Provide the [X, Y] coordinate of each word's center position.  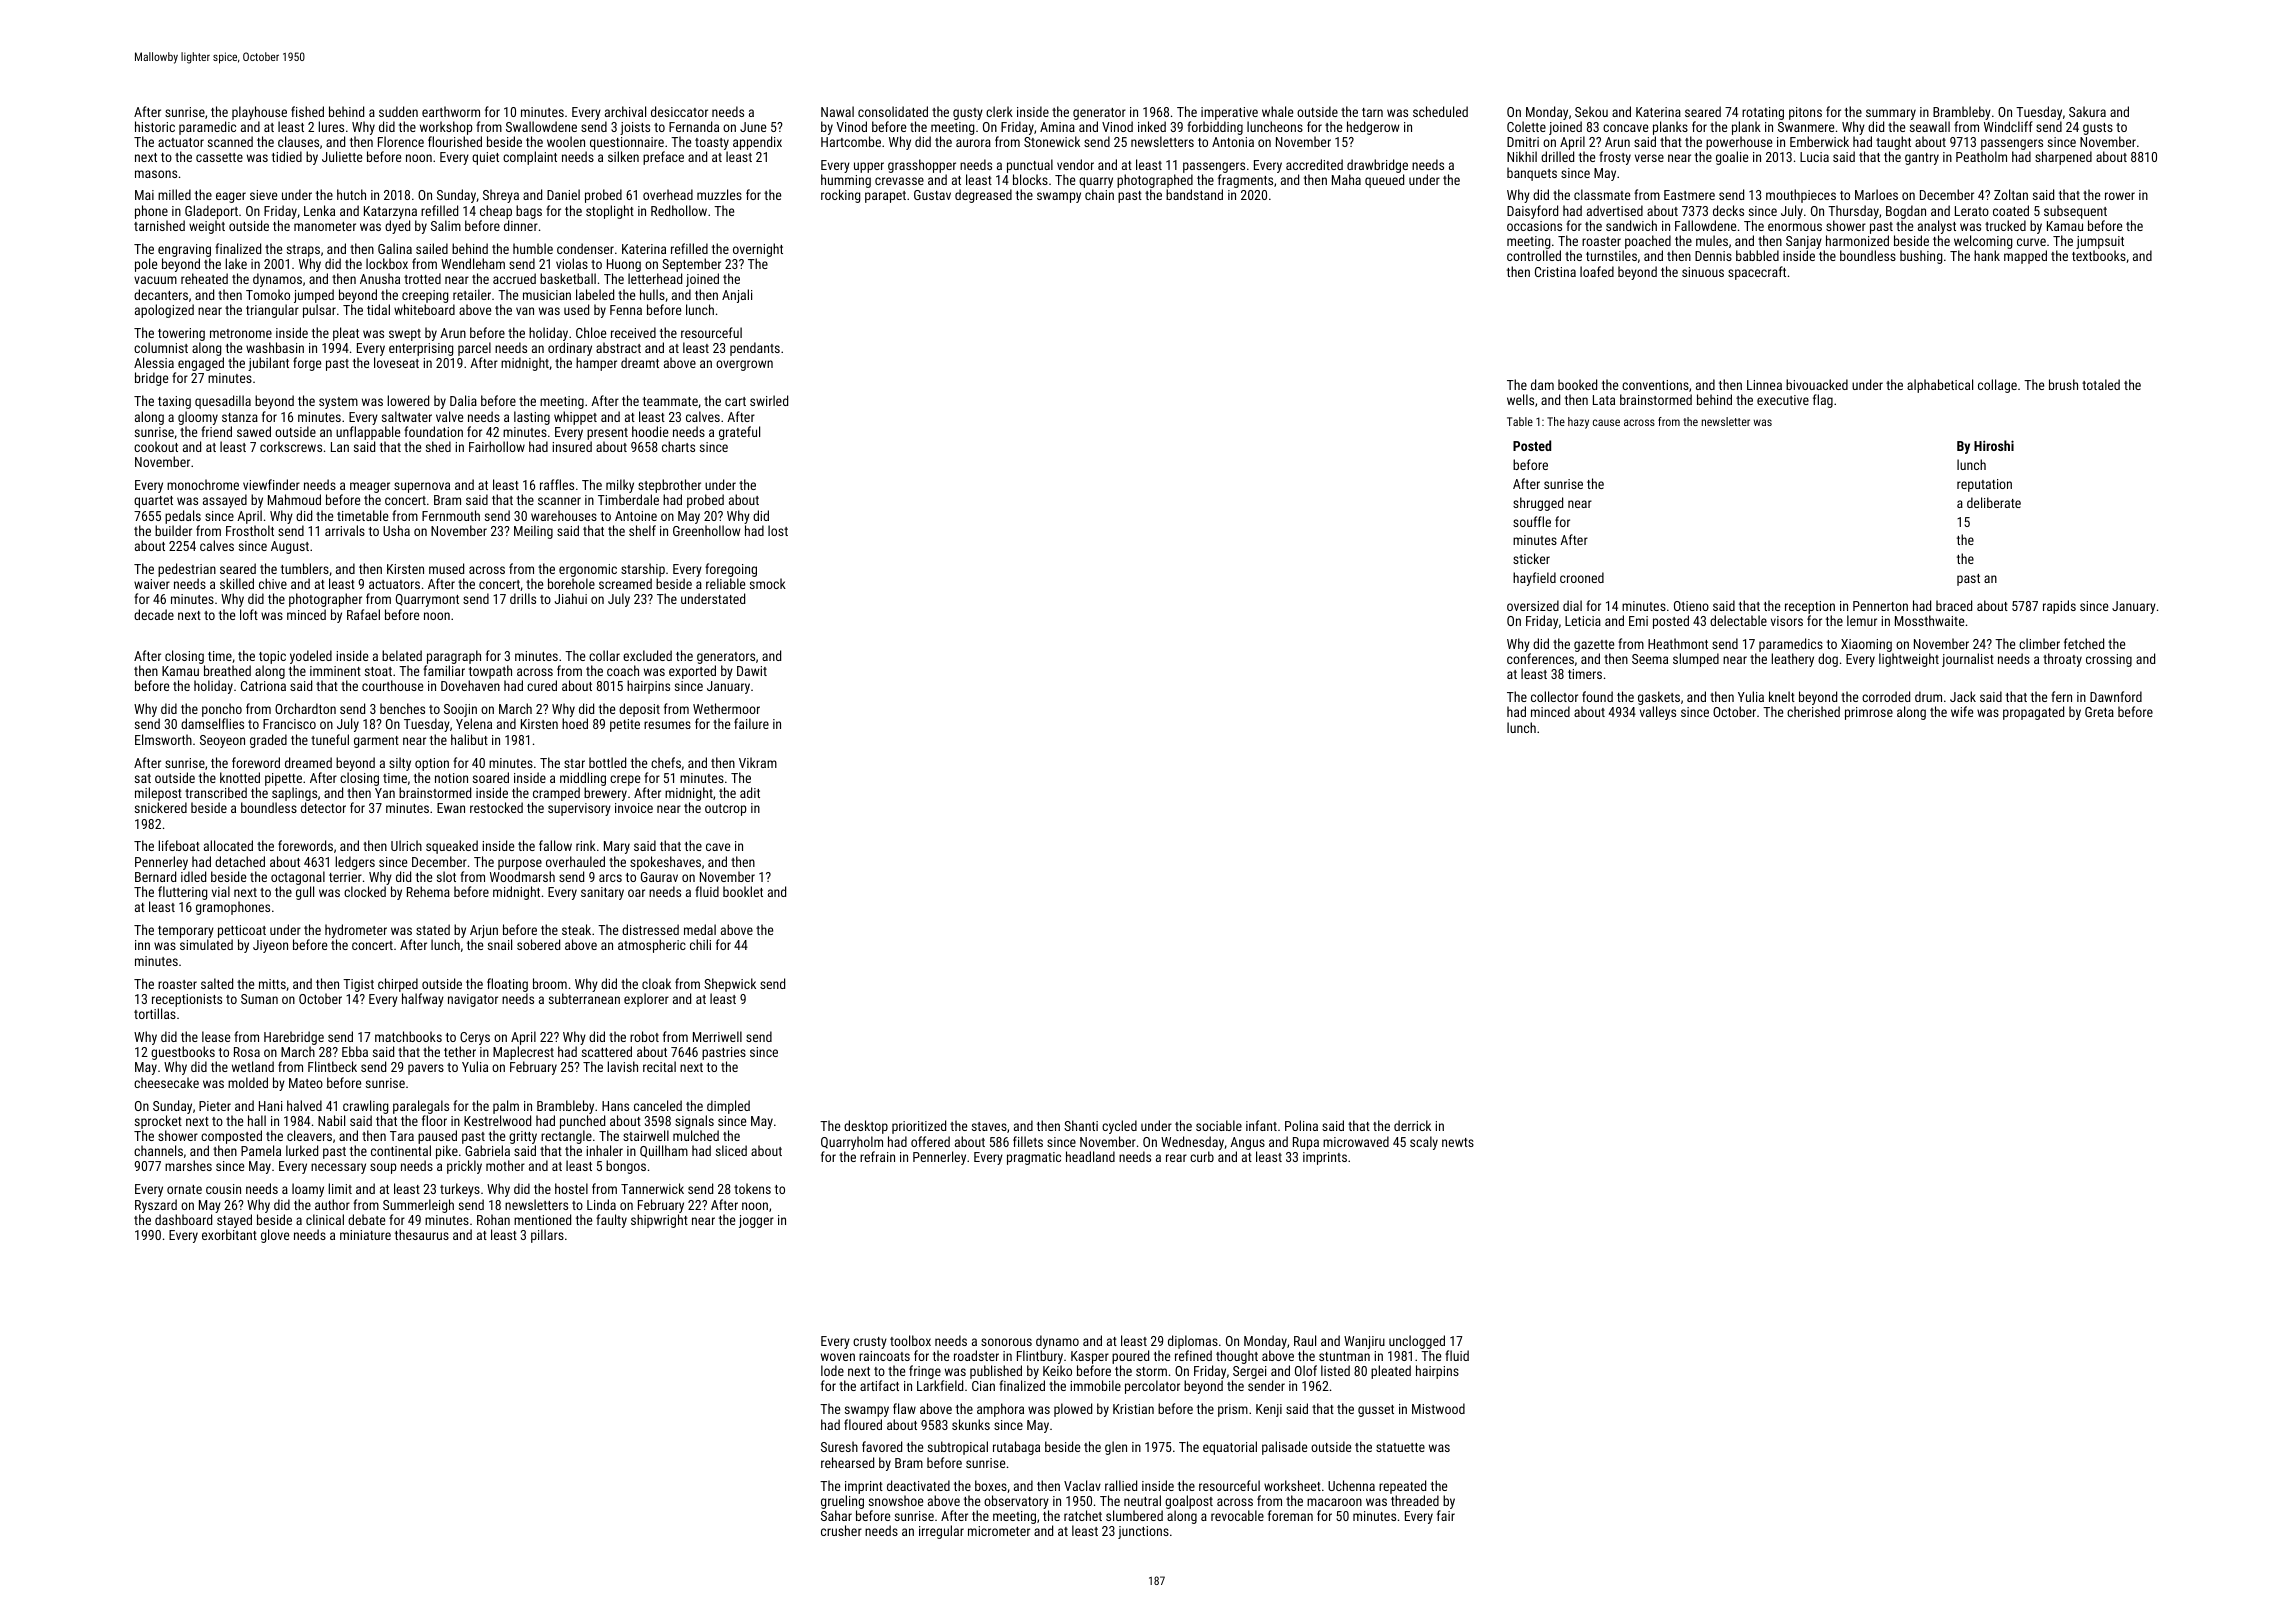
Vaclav [1082, 1485]
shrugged [1538, 504]
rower [2120, 196]
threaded [1415, 1500]
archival [625, 111]
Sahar [836, 1515]
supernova [422, 487]
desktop [866, 1127]
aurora [973, 143]
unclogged [1417, 1342]
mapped [2025, 257]
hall [257, 1120]
